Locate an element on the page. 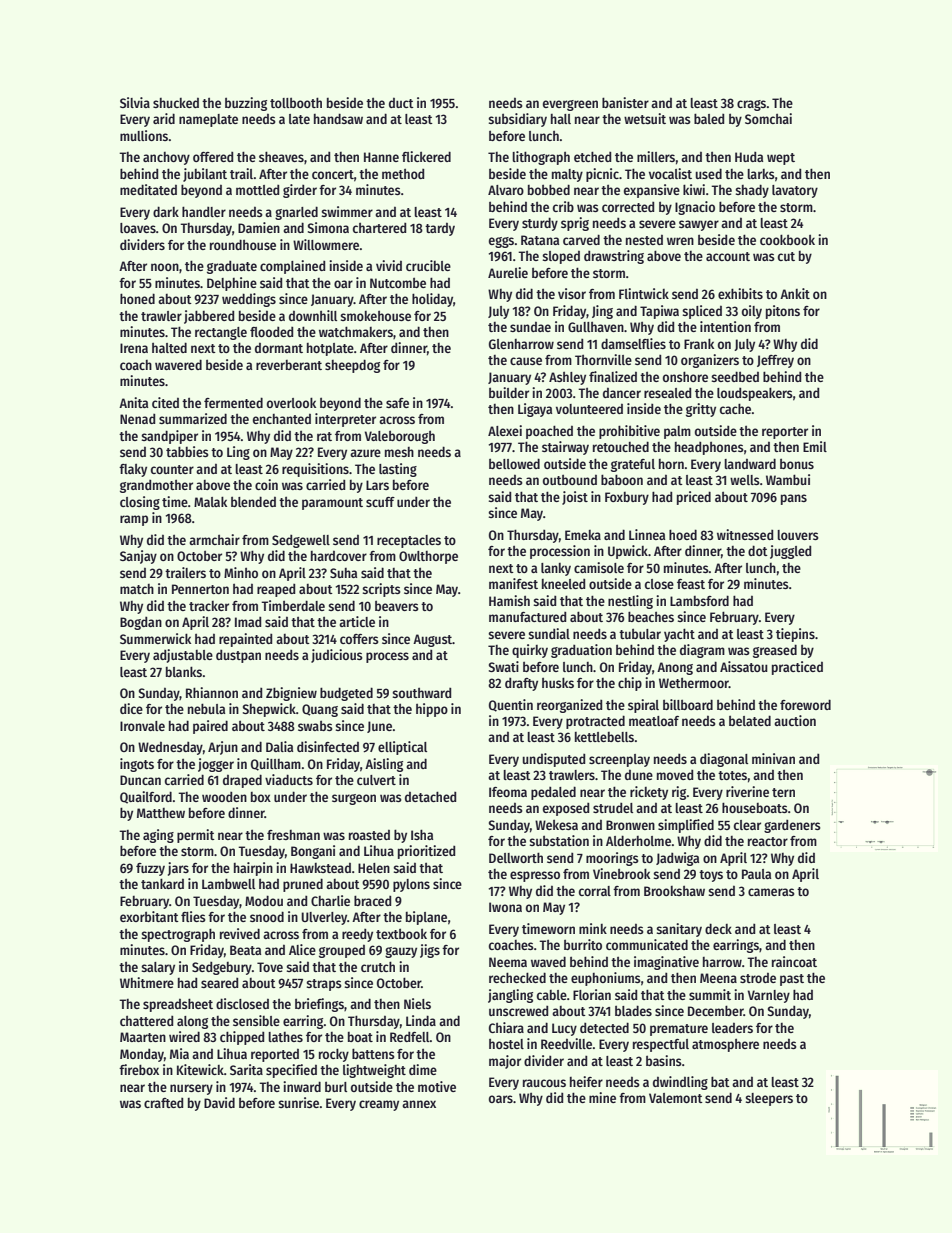 Image resolution: width=952 pixels, height=1233 pixels. seared is located at coordinates (219, 983).
